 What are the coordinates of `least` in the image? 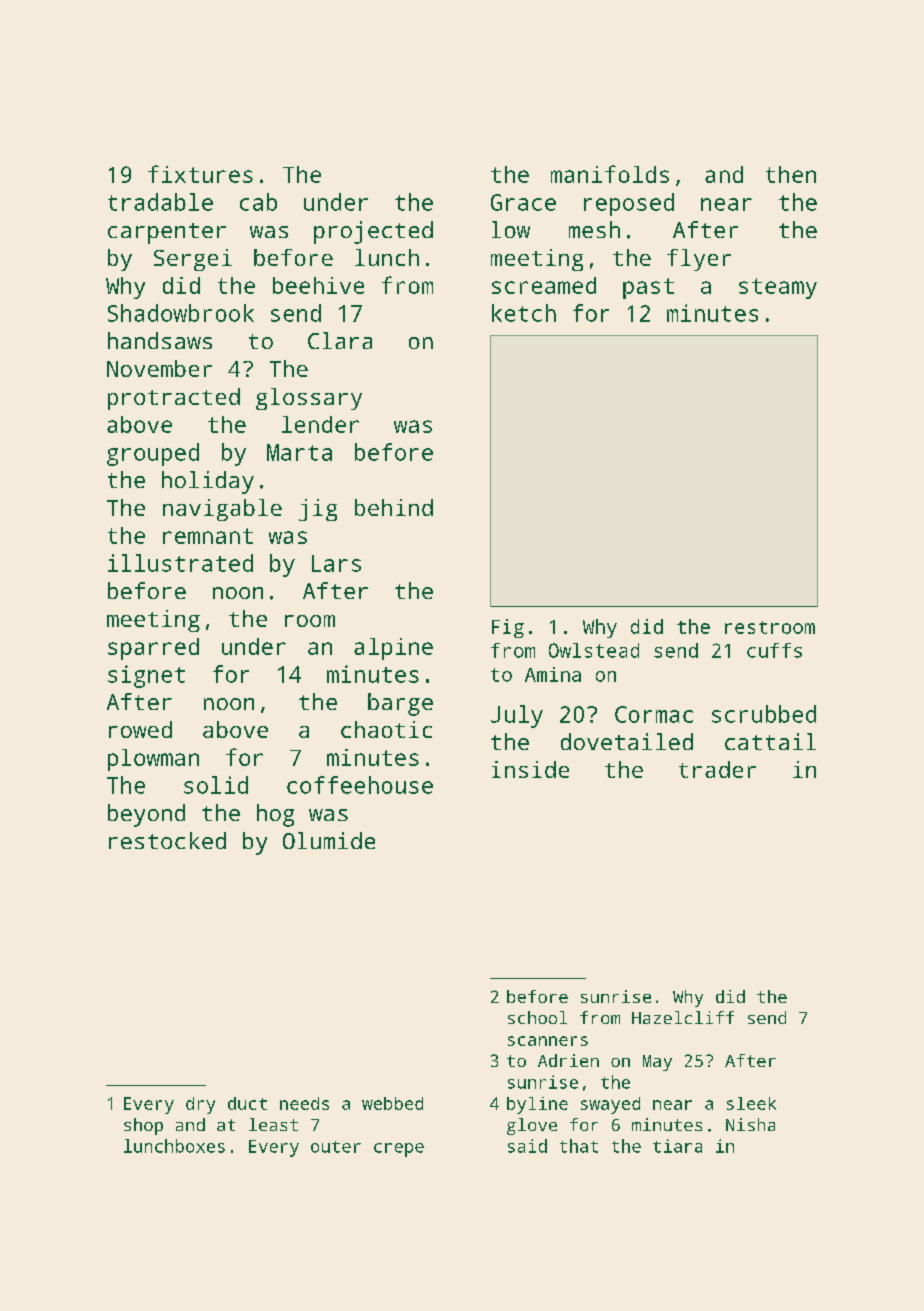 It's located at (273, 1124).
